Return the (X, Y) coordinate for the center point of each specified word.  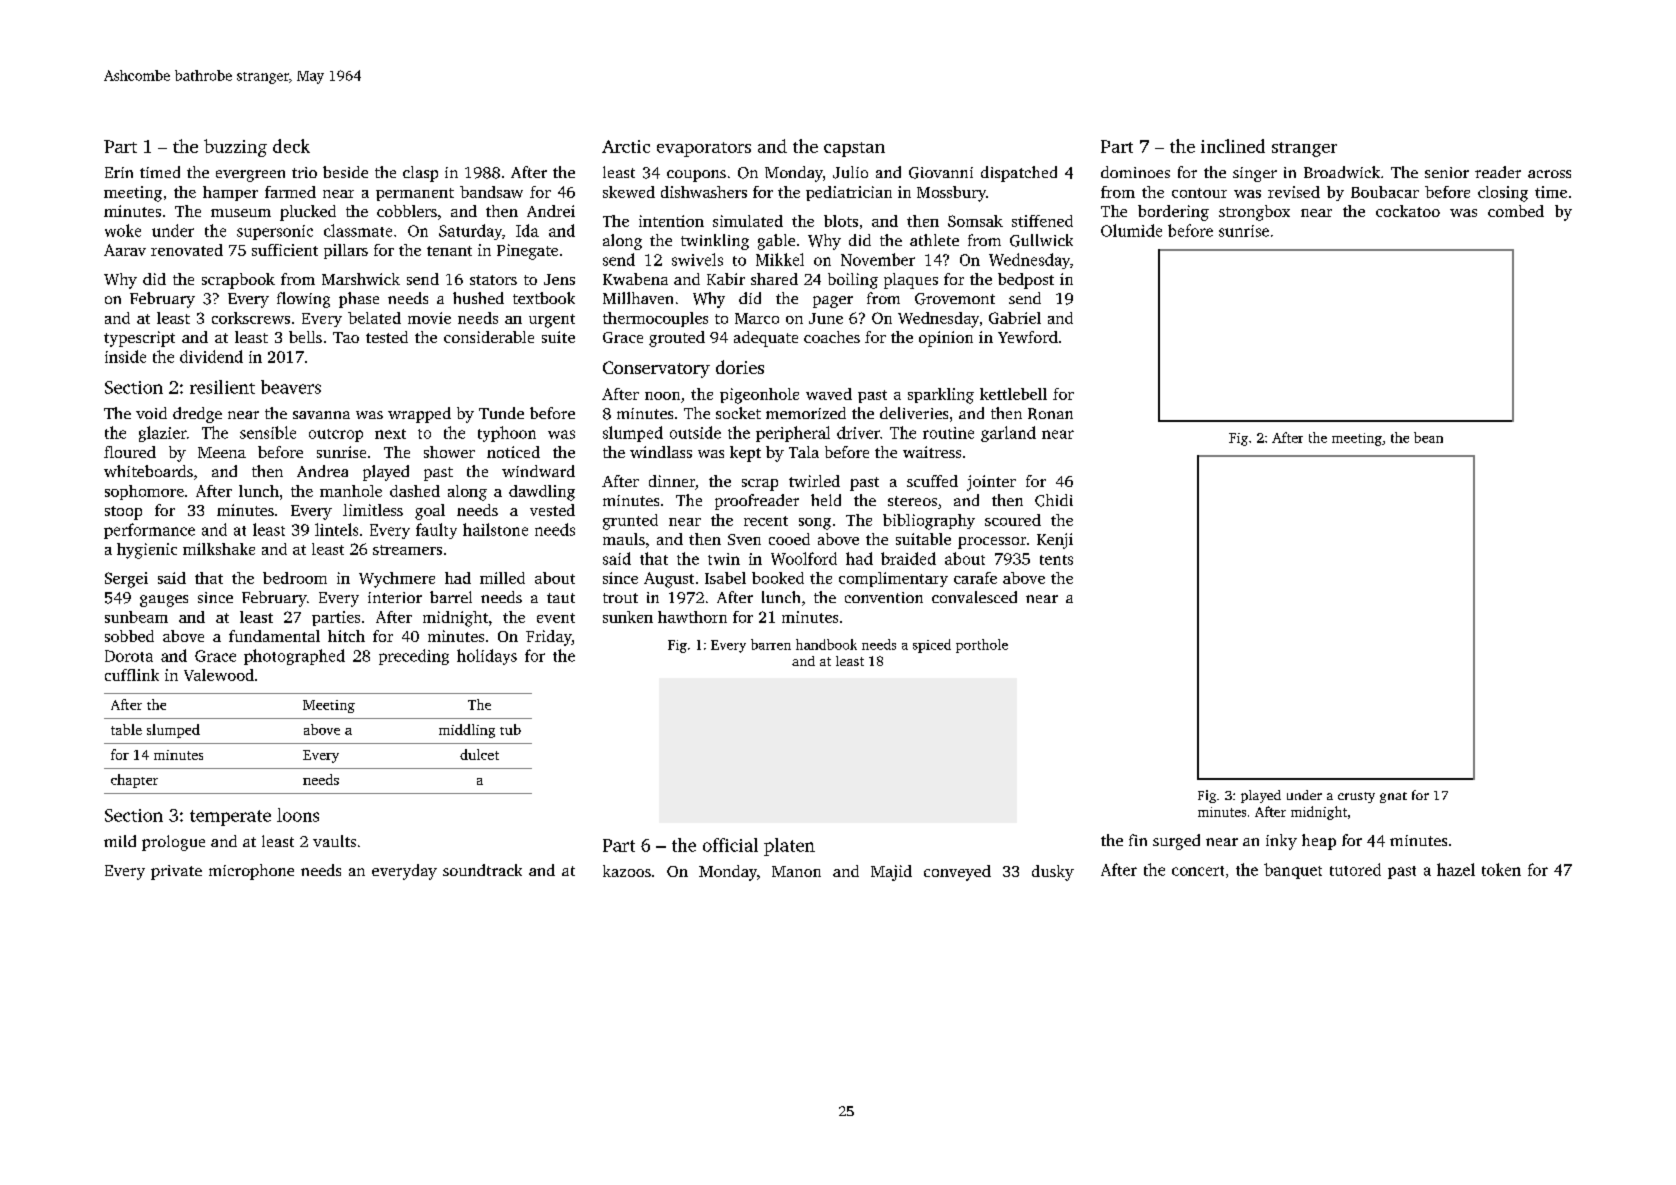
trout (620, 598)
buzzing (235, 148)
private (176, 872)
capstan (854, 149)
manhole (351, 491)
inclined (1233, 146)
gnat (1393, 797)
